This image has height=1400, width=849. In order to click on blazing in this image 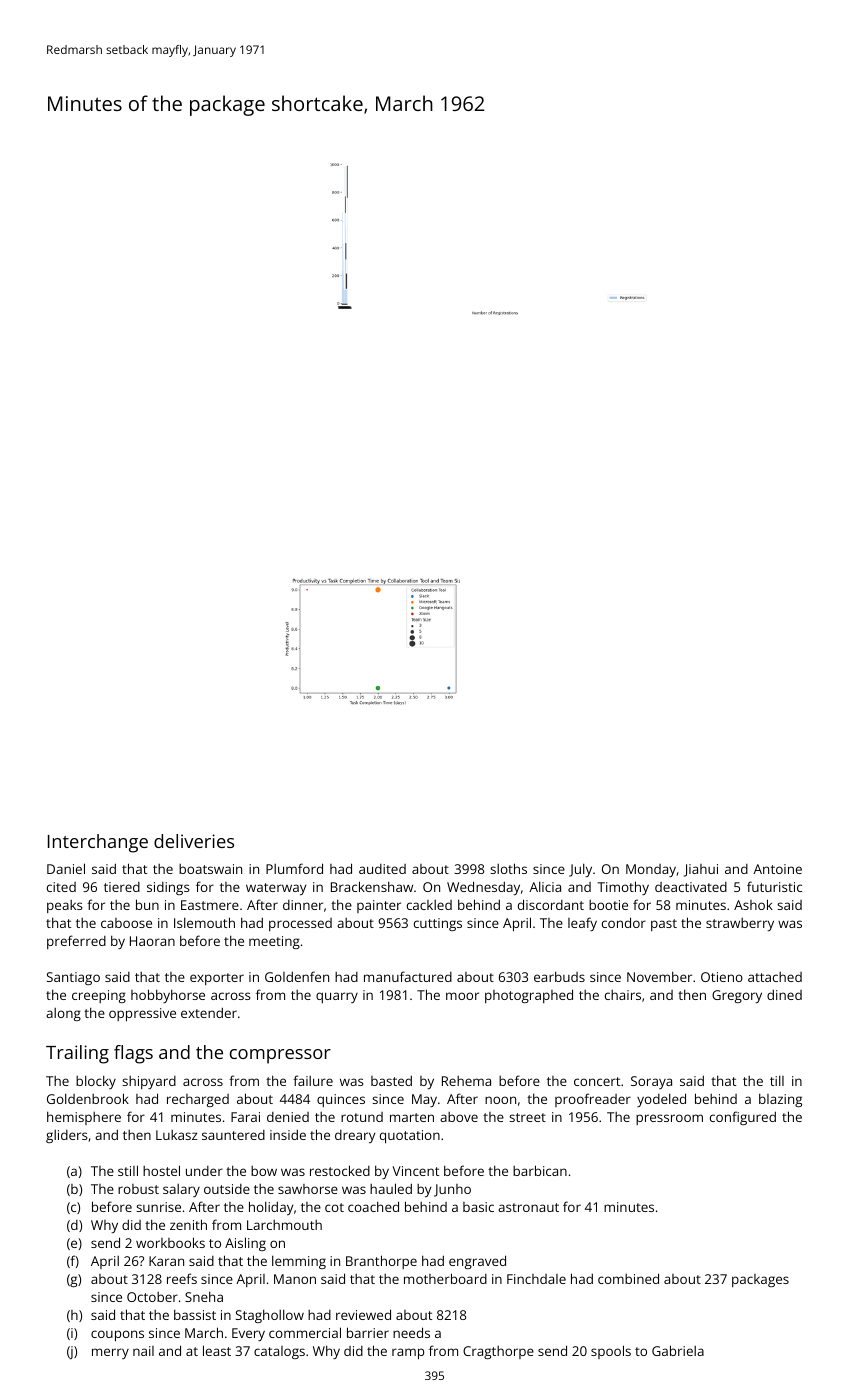, I will do `click(780, 1100)`.
